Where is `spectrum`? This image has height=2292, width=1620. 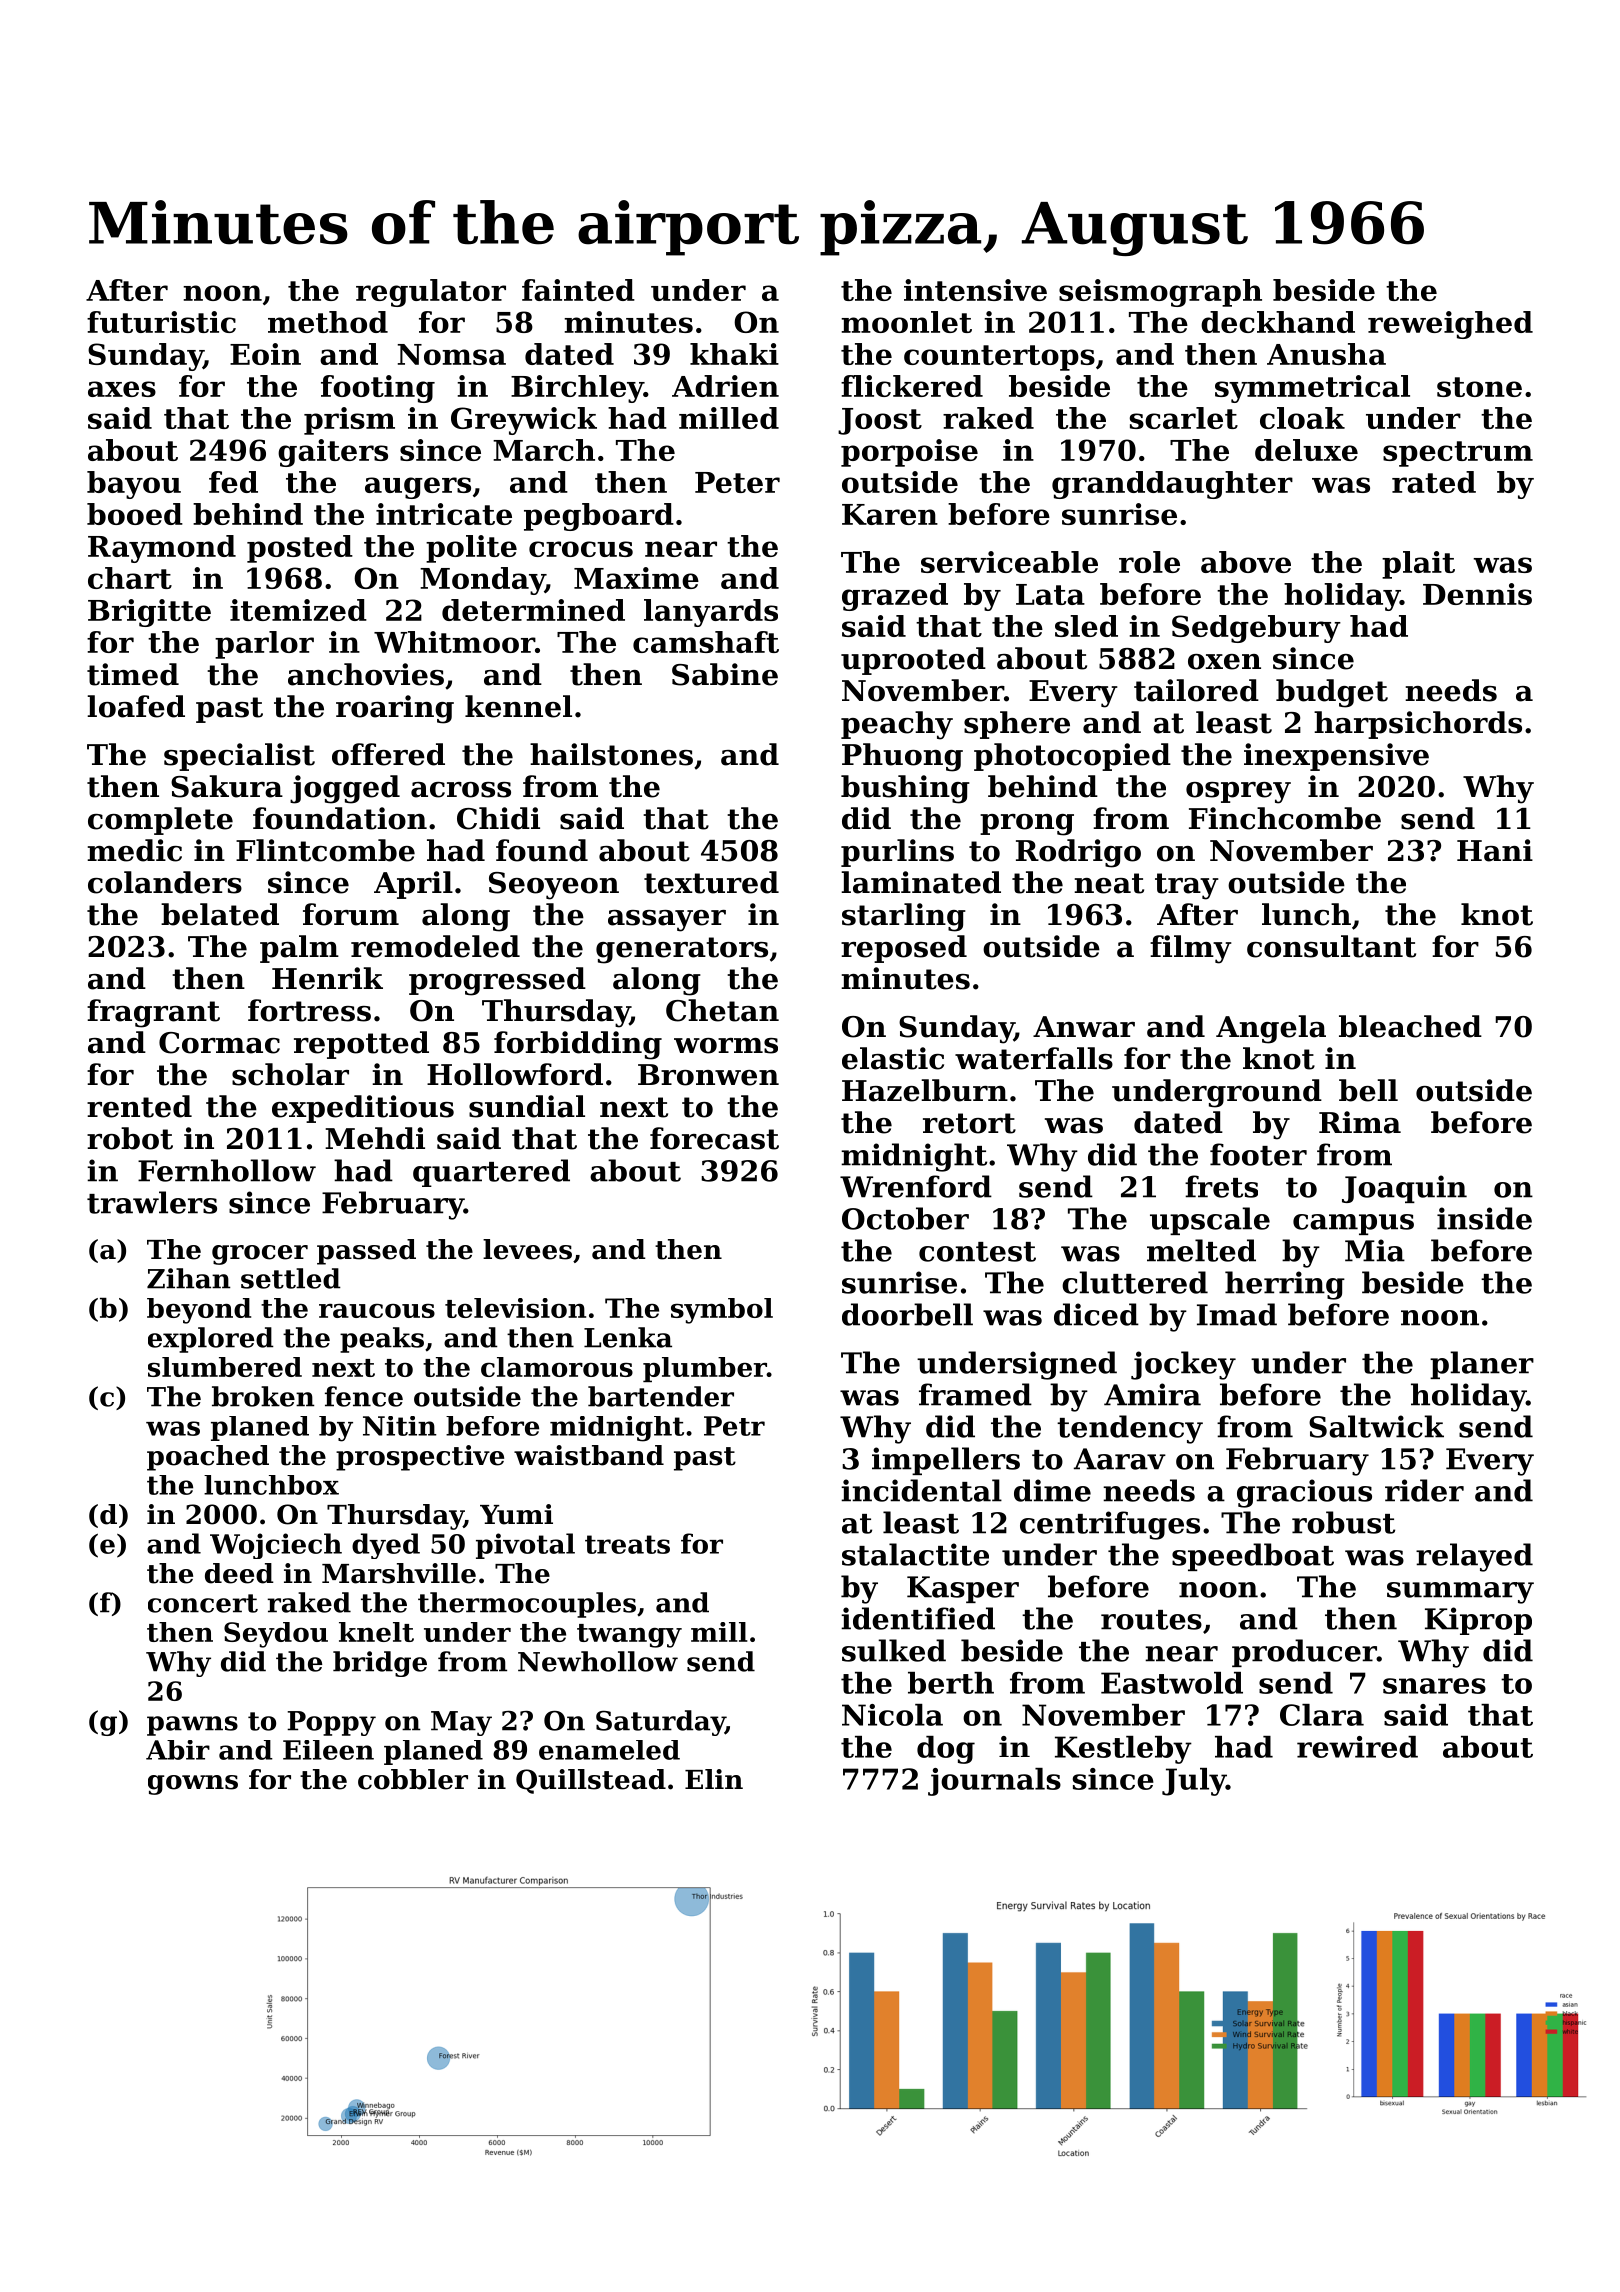 spectrum is located at coordinates (1458, 454).
